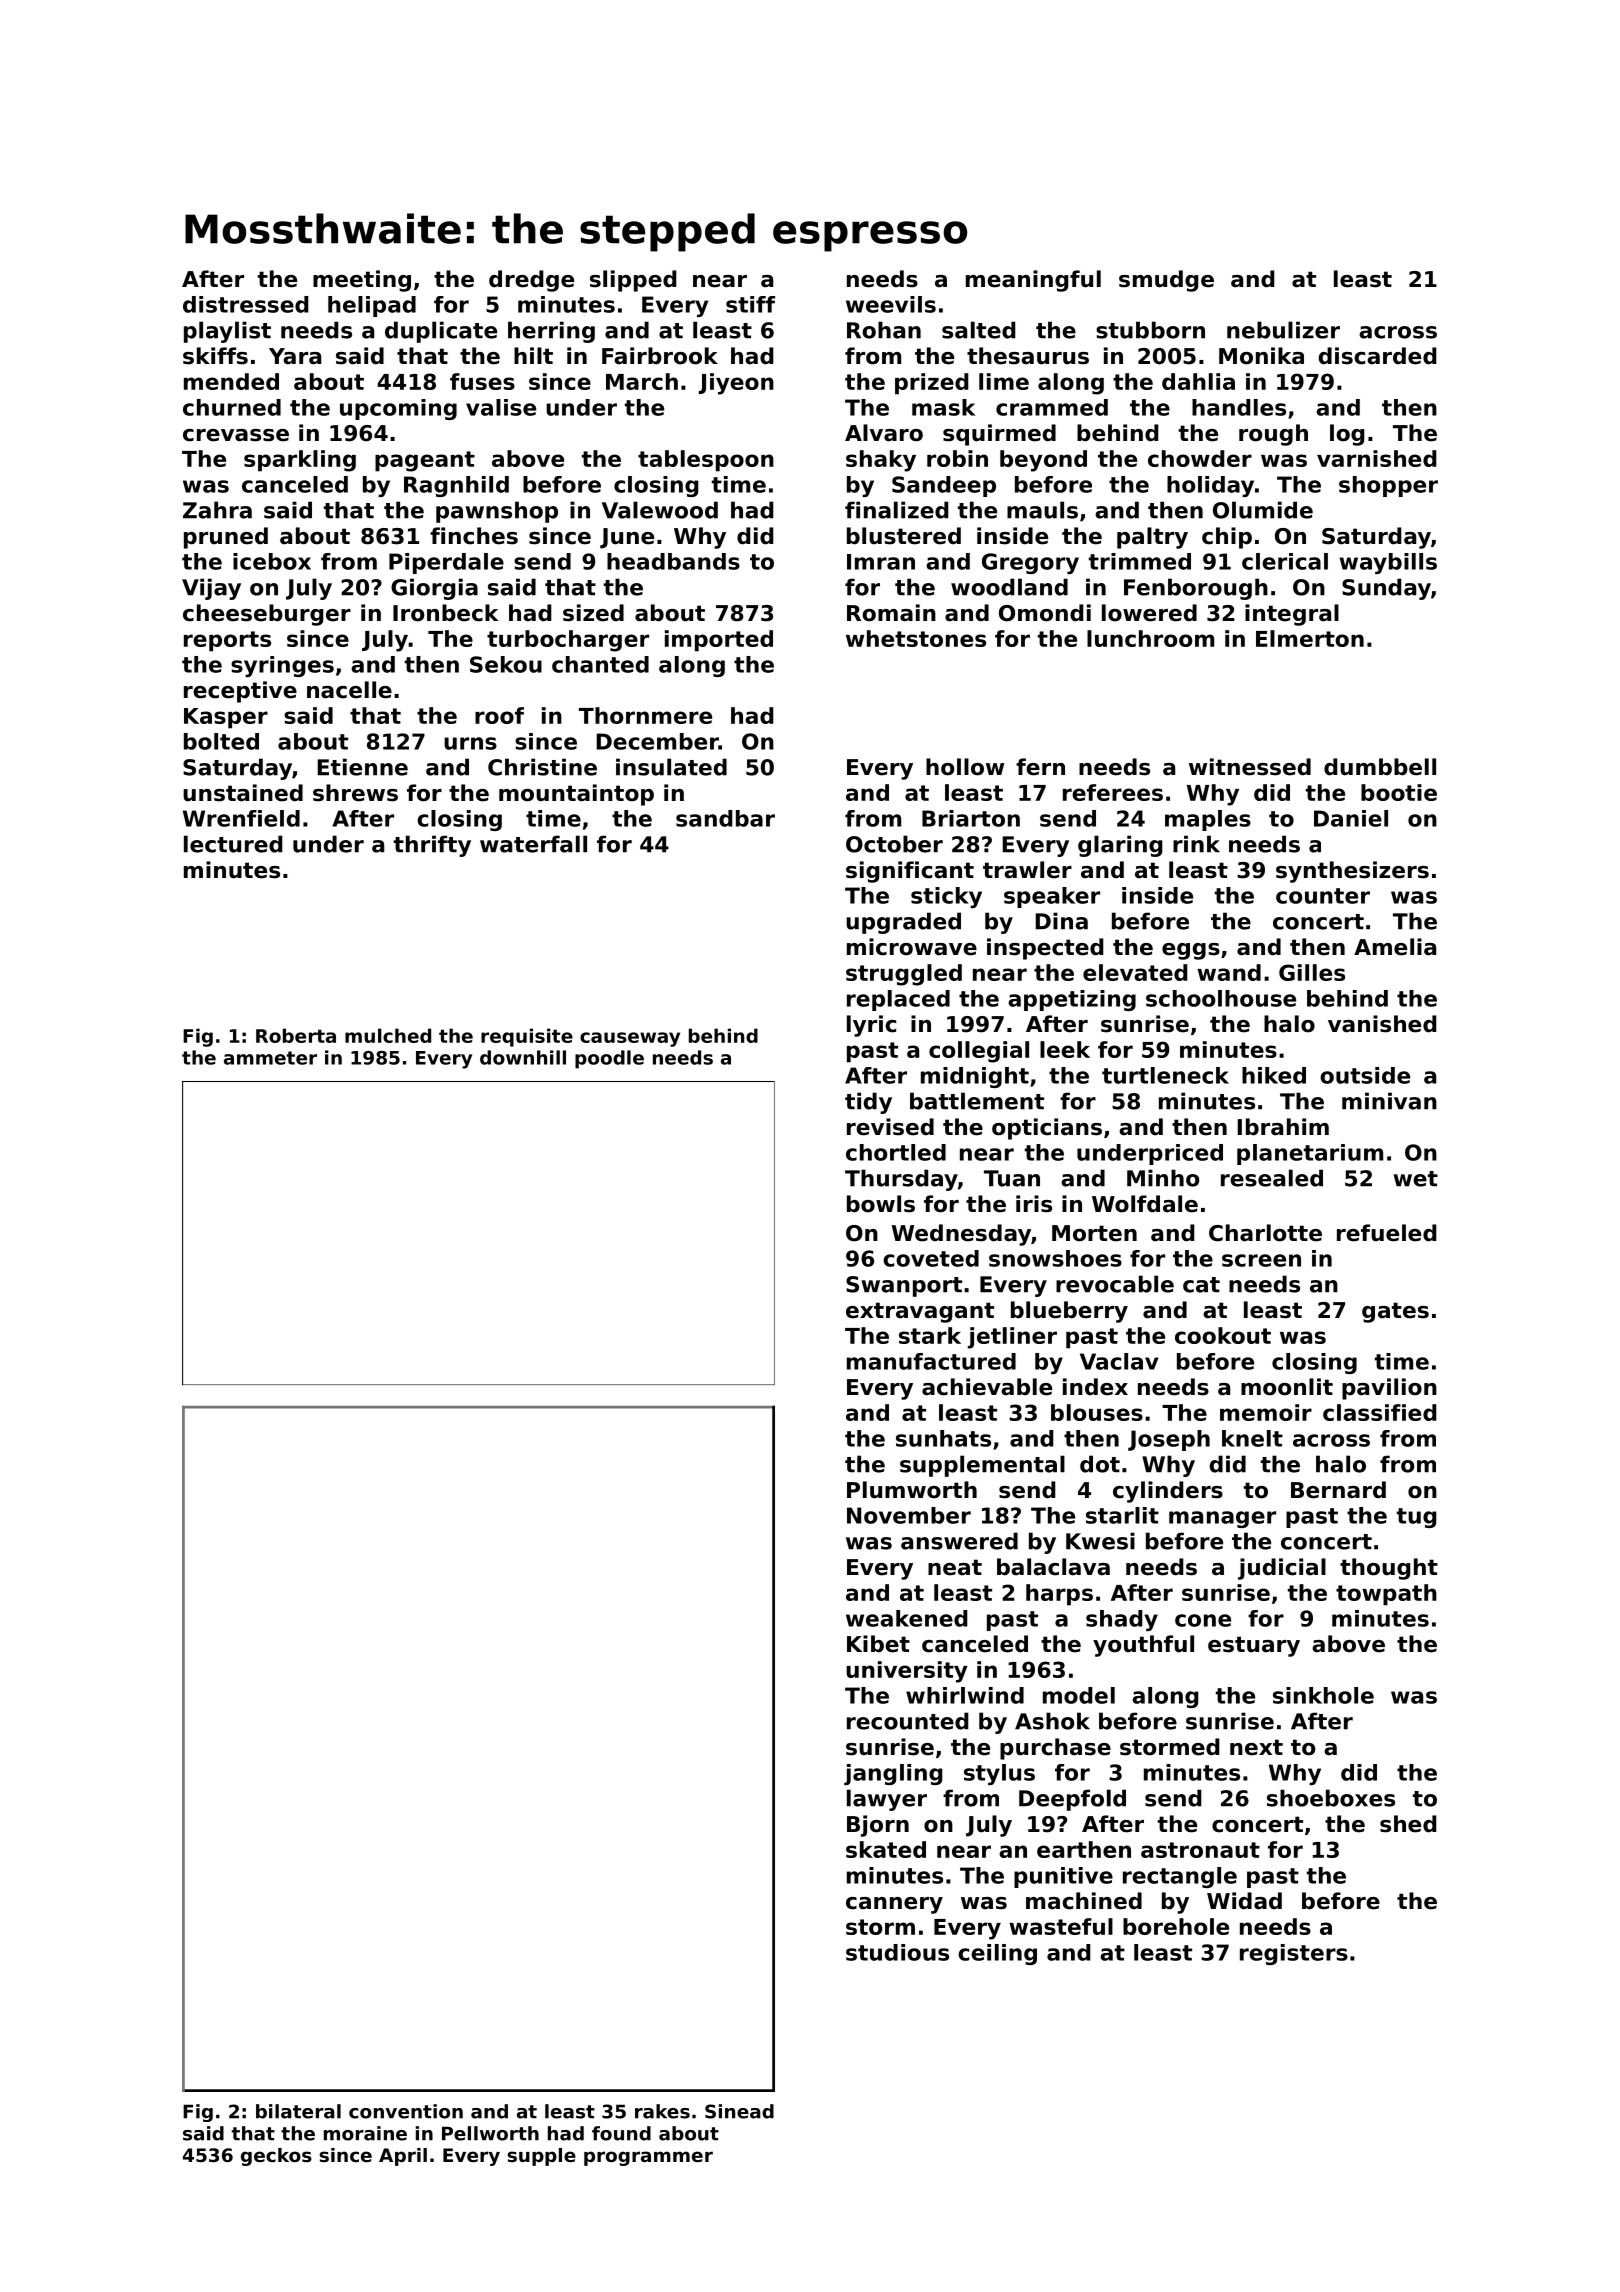 The height and width of the screenshot is (2292, 1620). What do you see at coordinates (739, 2111) in the screenshot?
I see `Sinead` at bounding box center [739, 2111].
